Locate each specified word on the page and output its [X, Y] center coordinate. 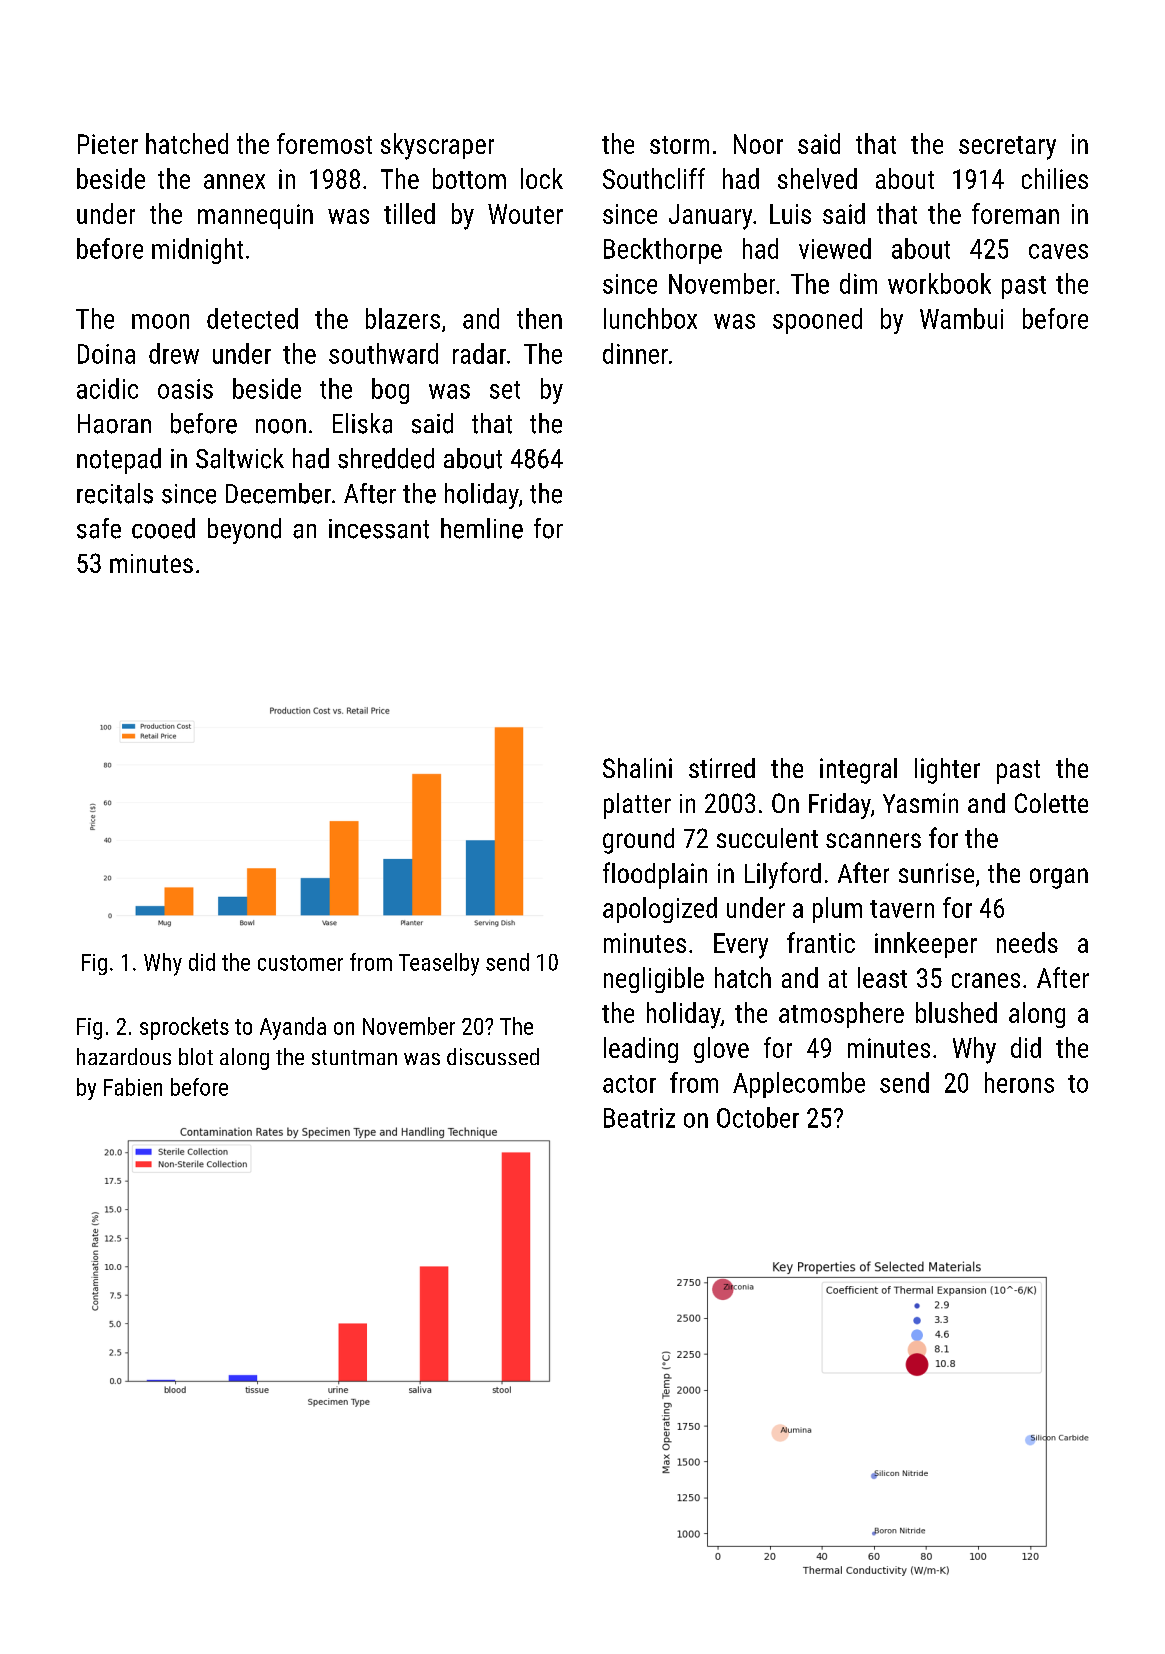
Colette [1051, 803]
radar [479, 353]
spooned [817, 321]
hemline [482, 528]
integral [858, 771]
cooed [163, 528]
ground [638, 841]
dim [858, 283]
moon [160, 321]
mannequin [255, 216]
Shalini [637, 768]
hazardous [124, 1056]
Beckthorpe [663, 251]
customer [300, 963]
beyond [244, 531]
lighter [947, 771]
